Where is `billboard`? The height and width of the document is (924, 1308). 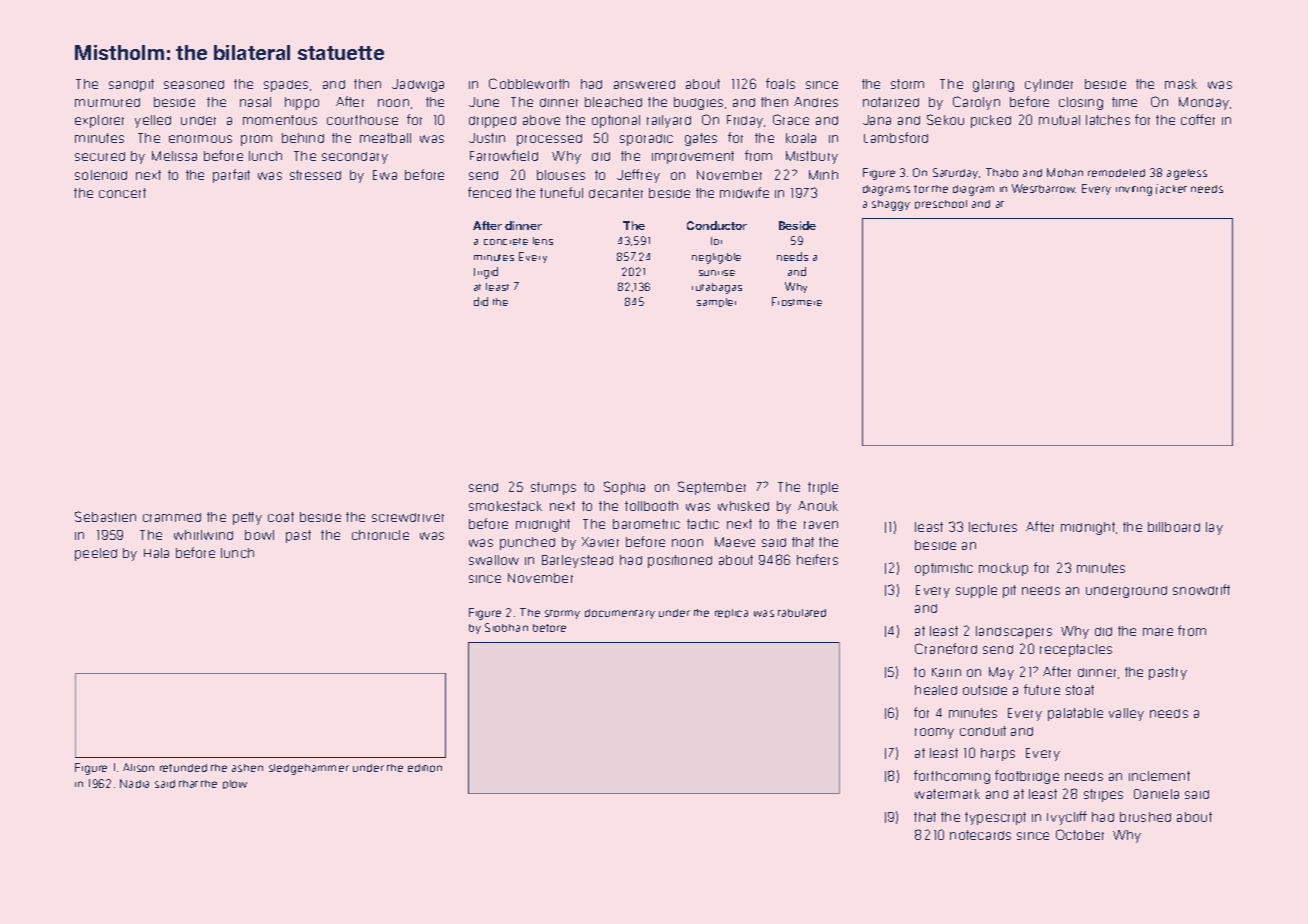
billboard is located at coordinates (1174, 527).
